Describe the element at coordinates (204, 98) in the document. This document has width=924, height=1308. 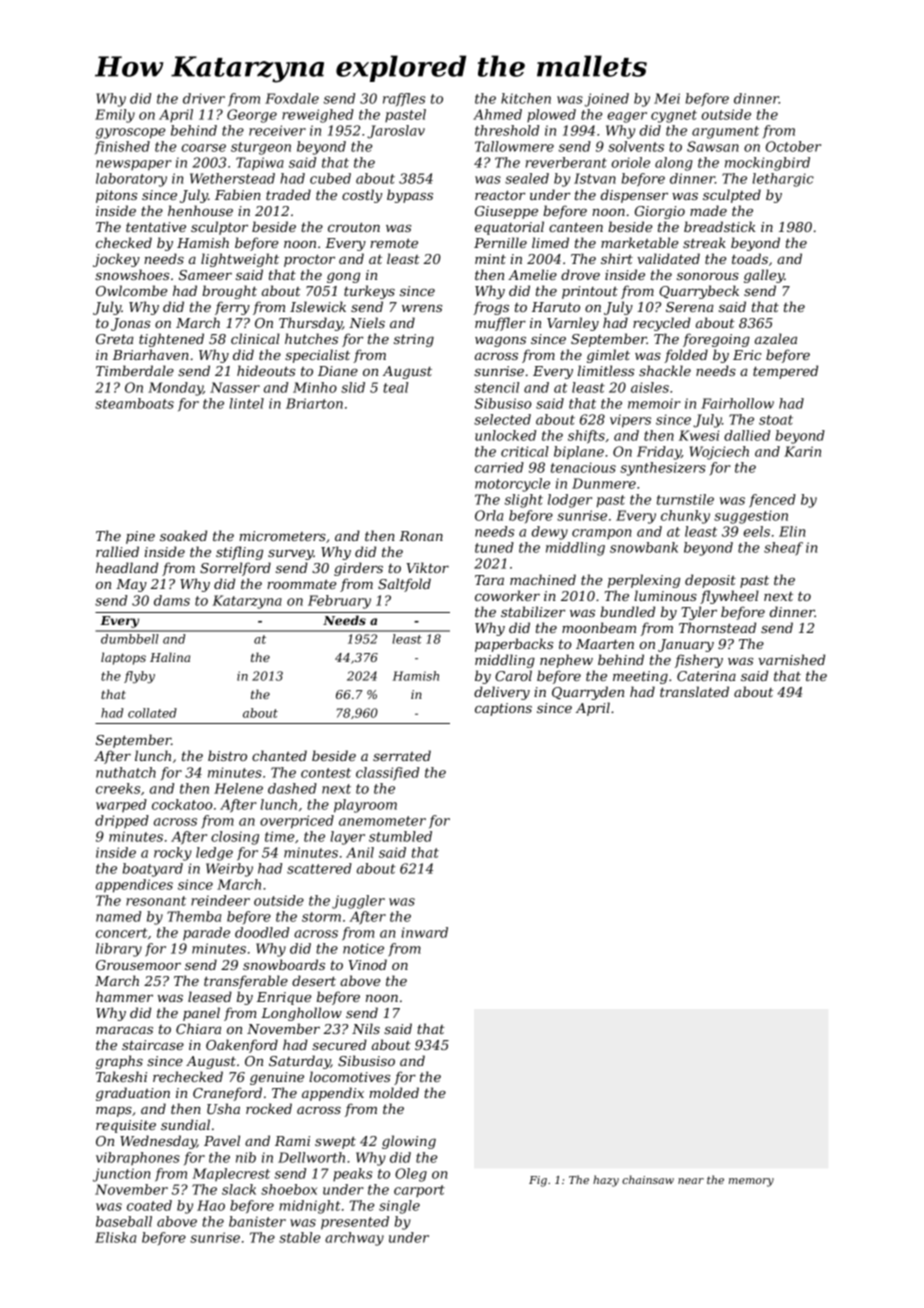
I see `driver` at that location.
